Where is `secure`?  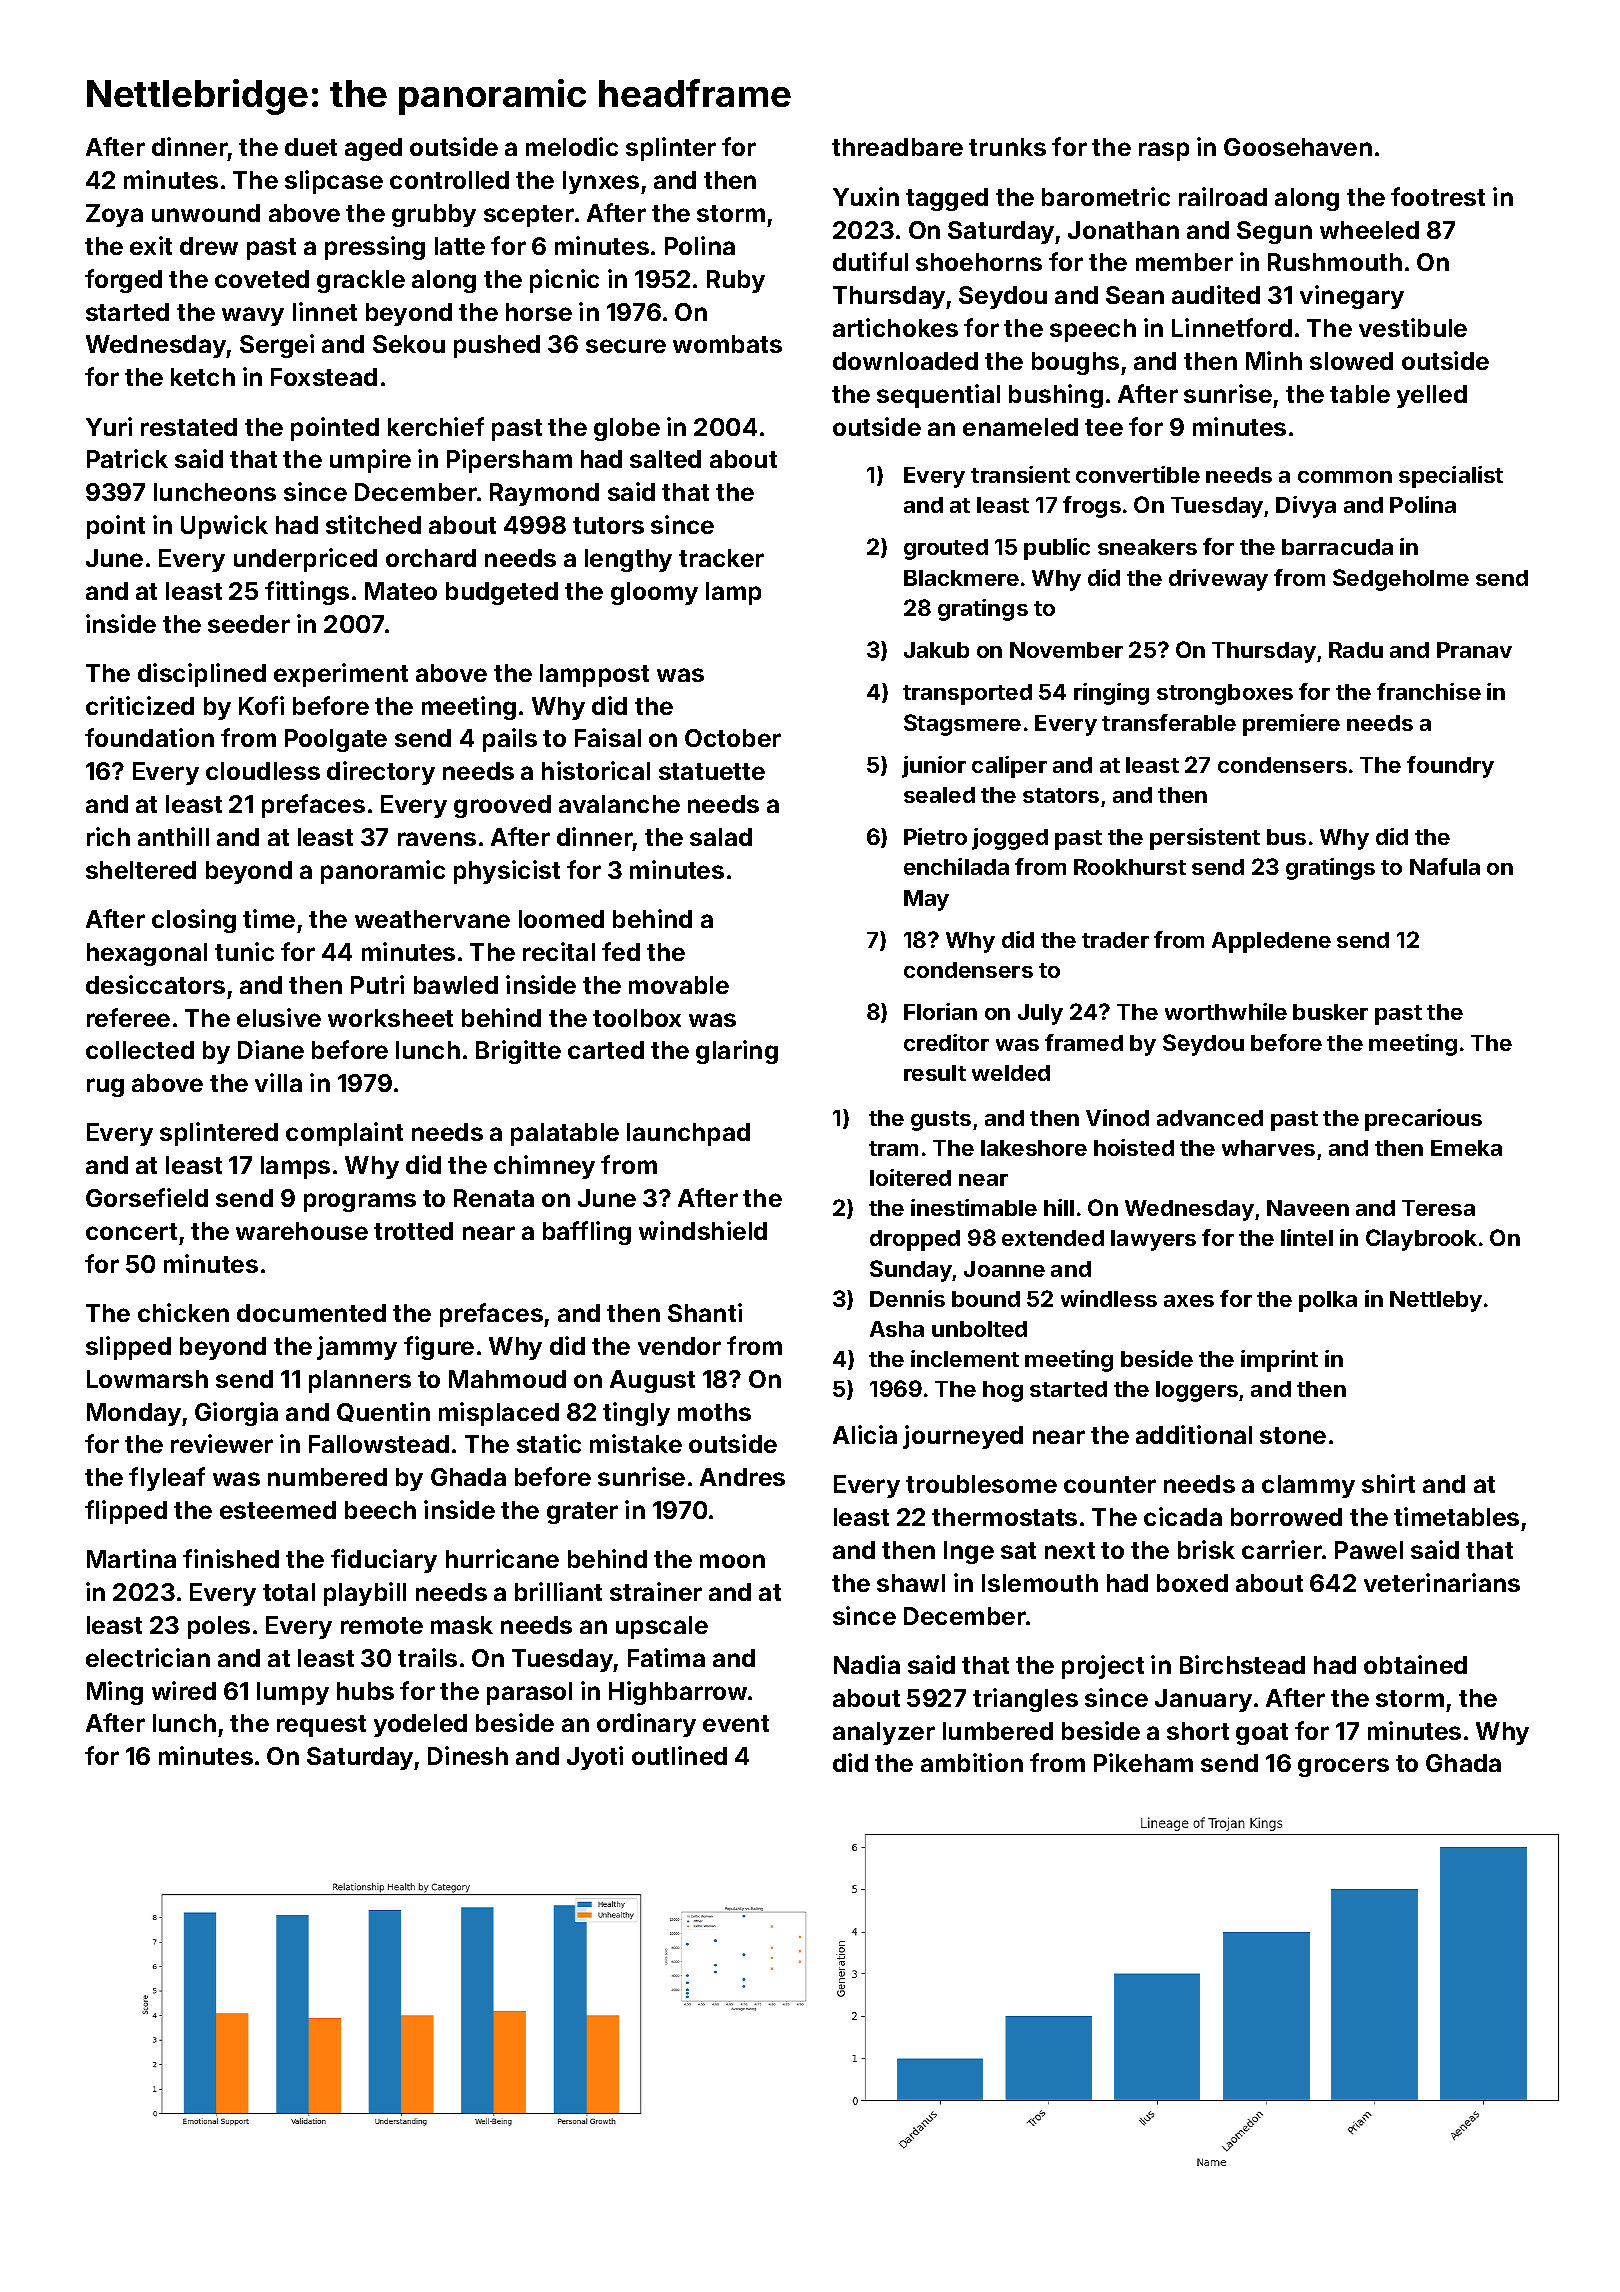 secure is located at coordinates (626, 346).
